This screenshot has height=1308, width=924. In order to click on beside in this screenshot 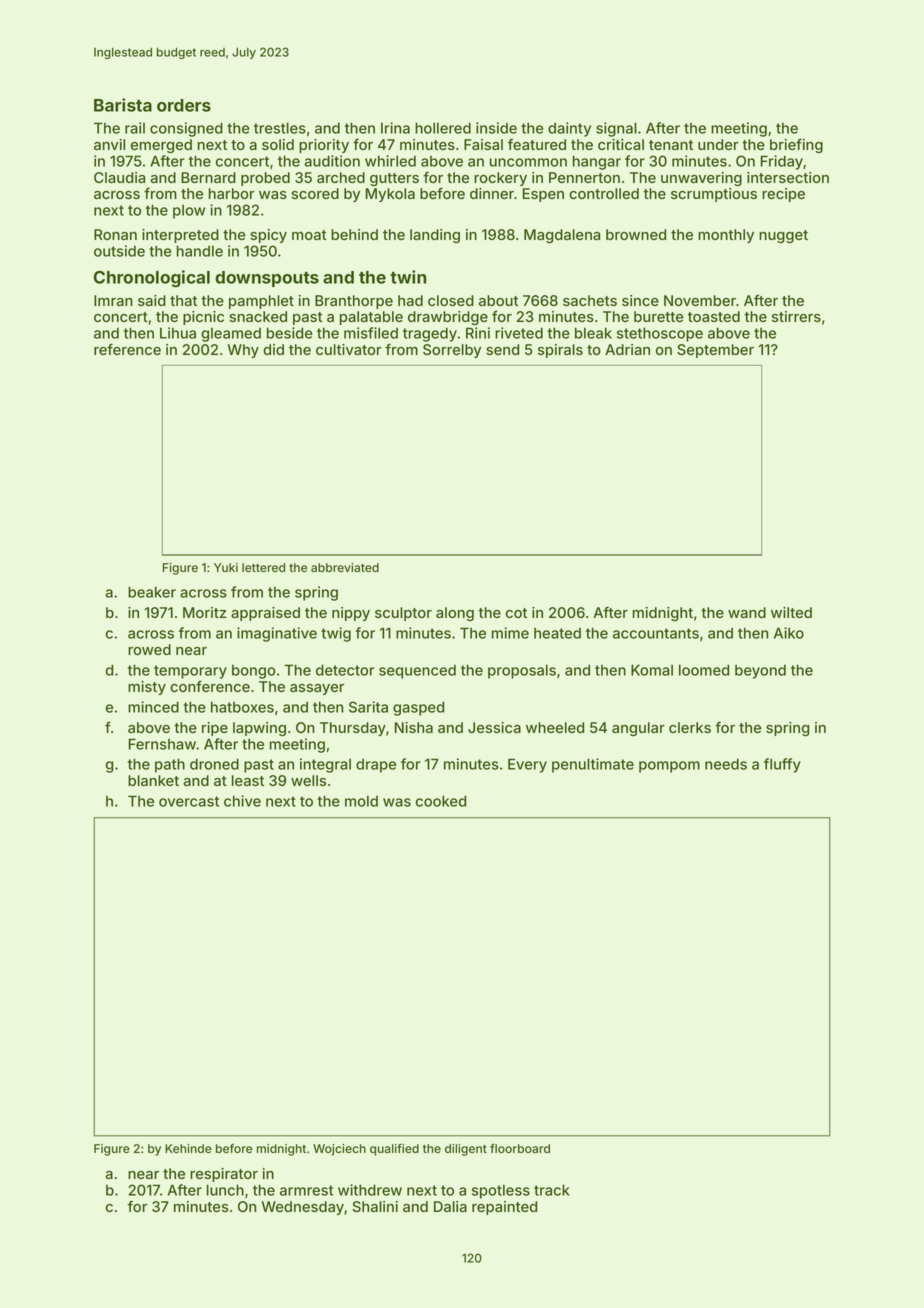, I will do `click(290, 333)`.
